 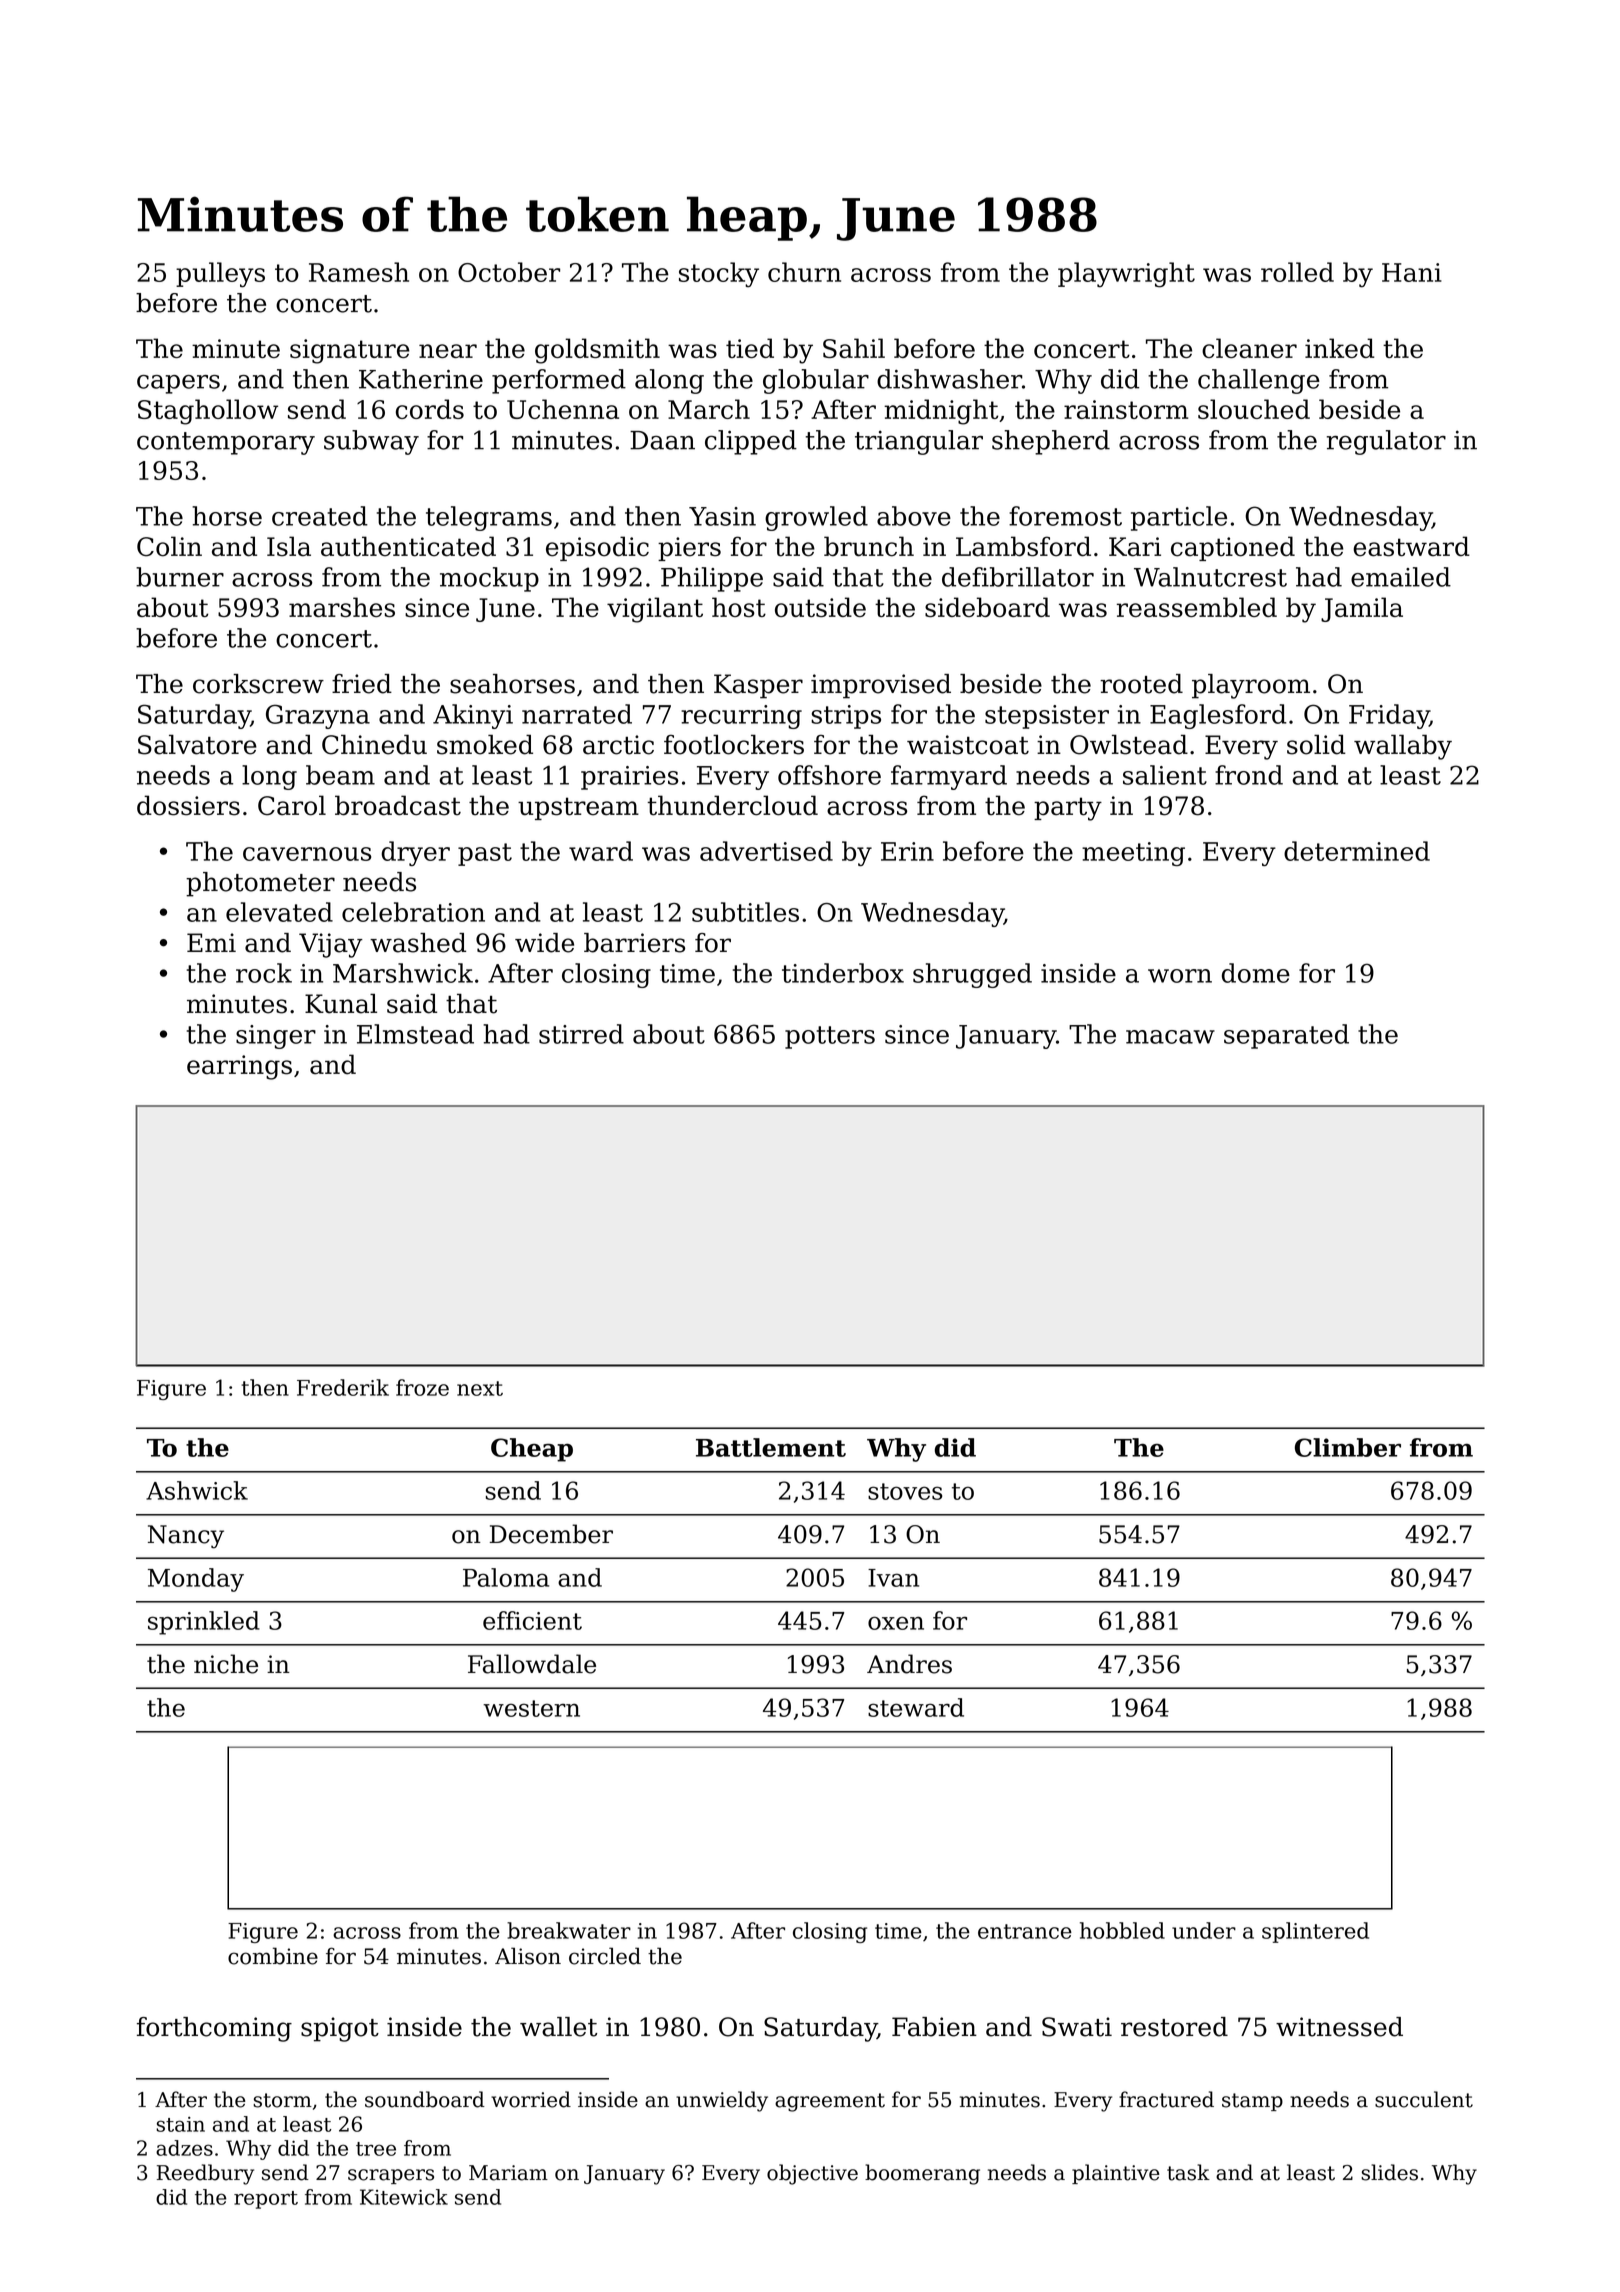 I want to click on Carol, so click(x=292, y=805).
